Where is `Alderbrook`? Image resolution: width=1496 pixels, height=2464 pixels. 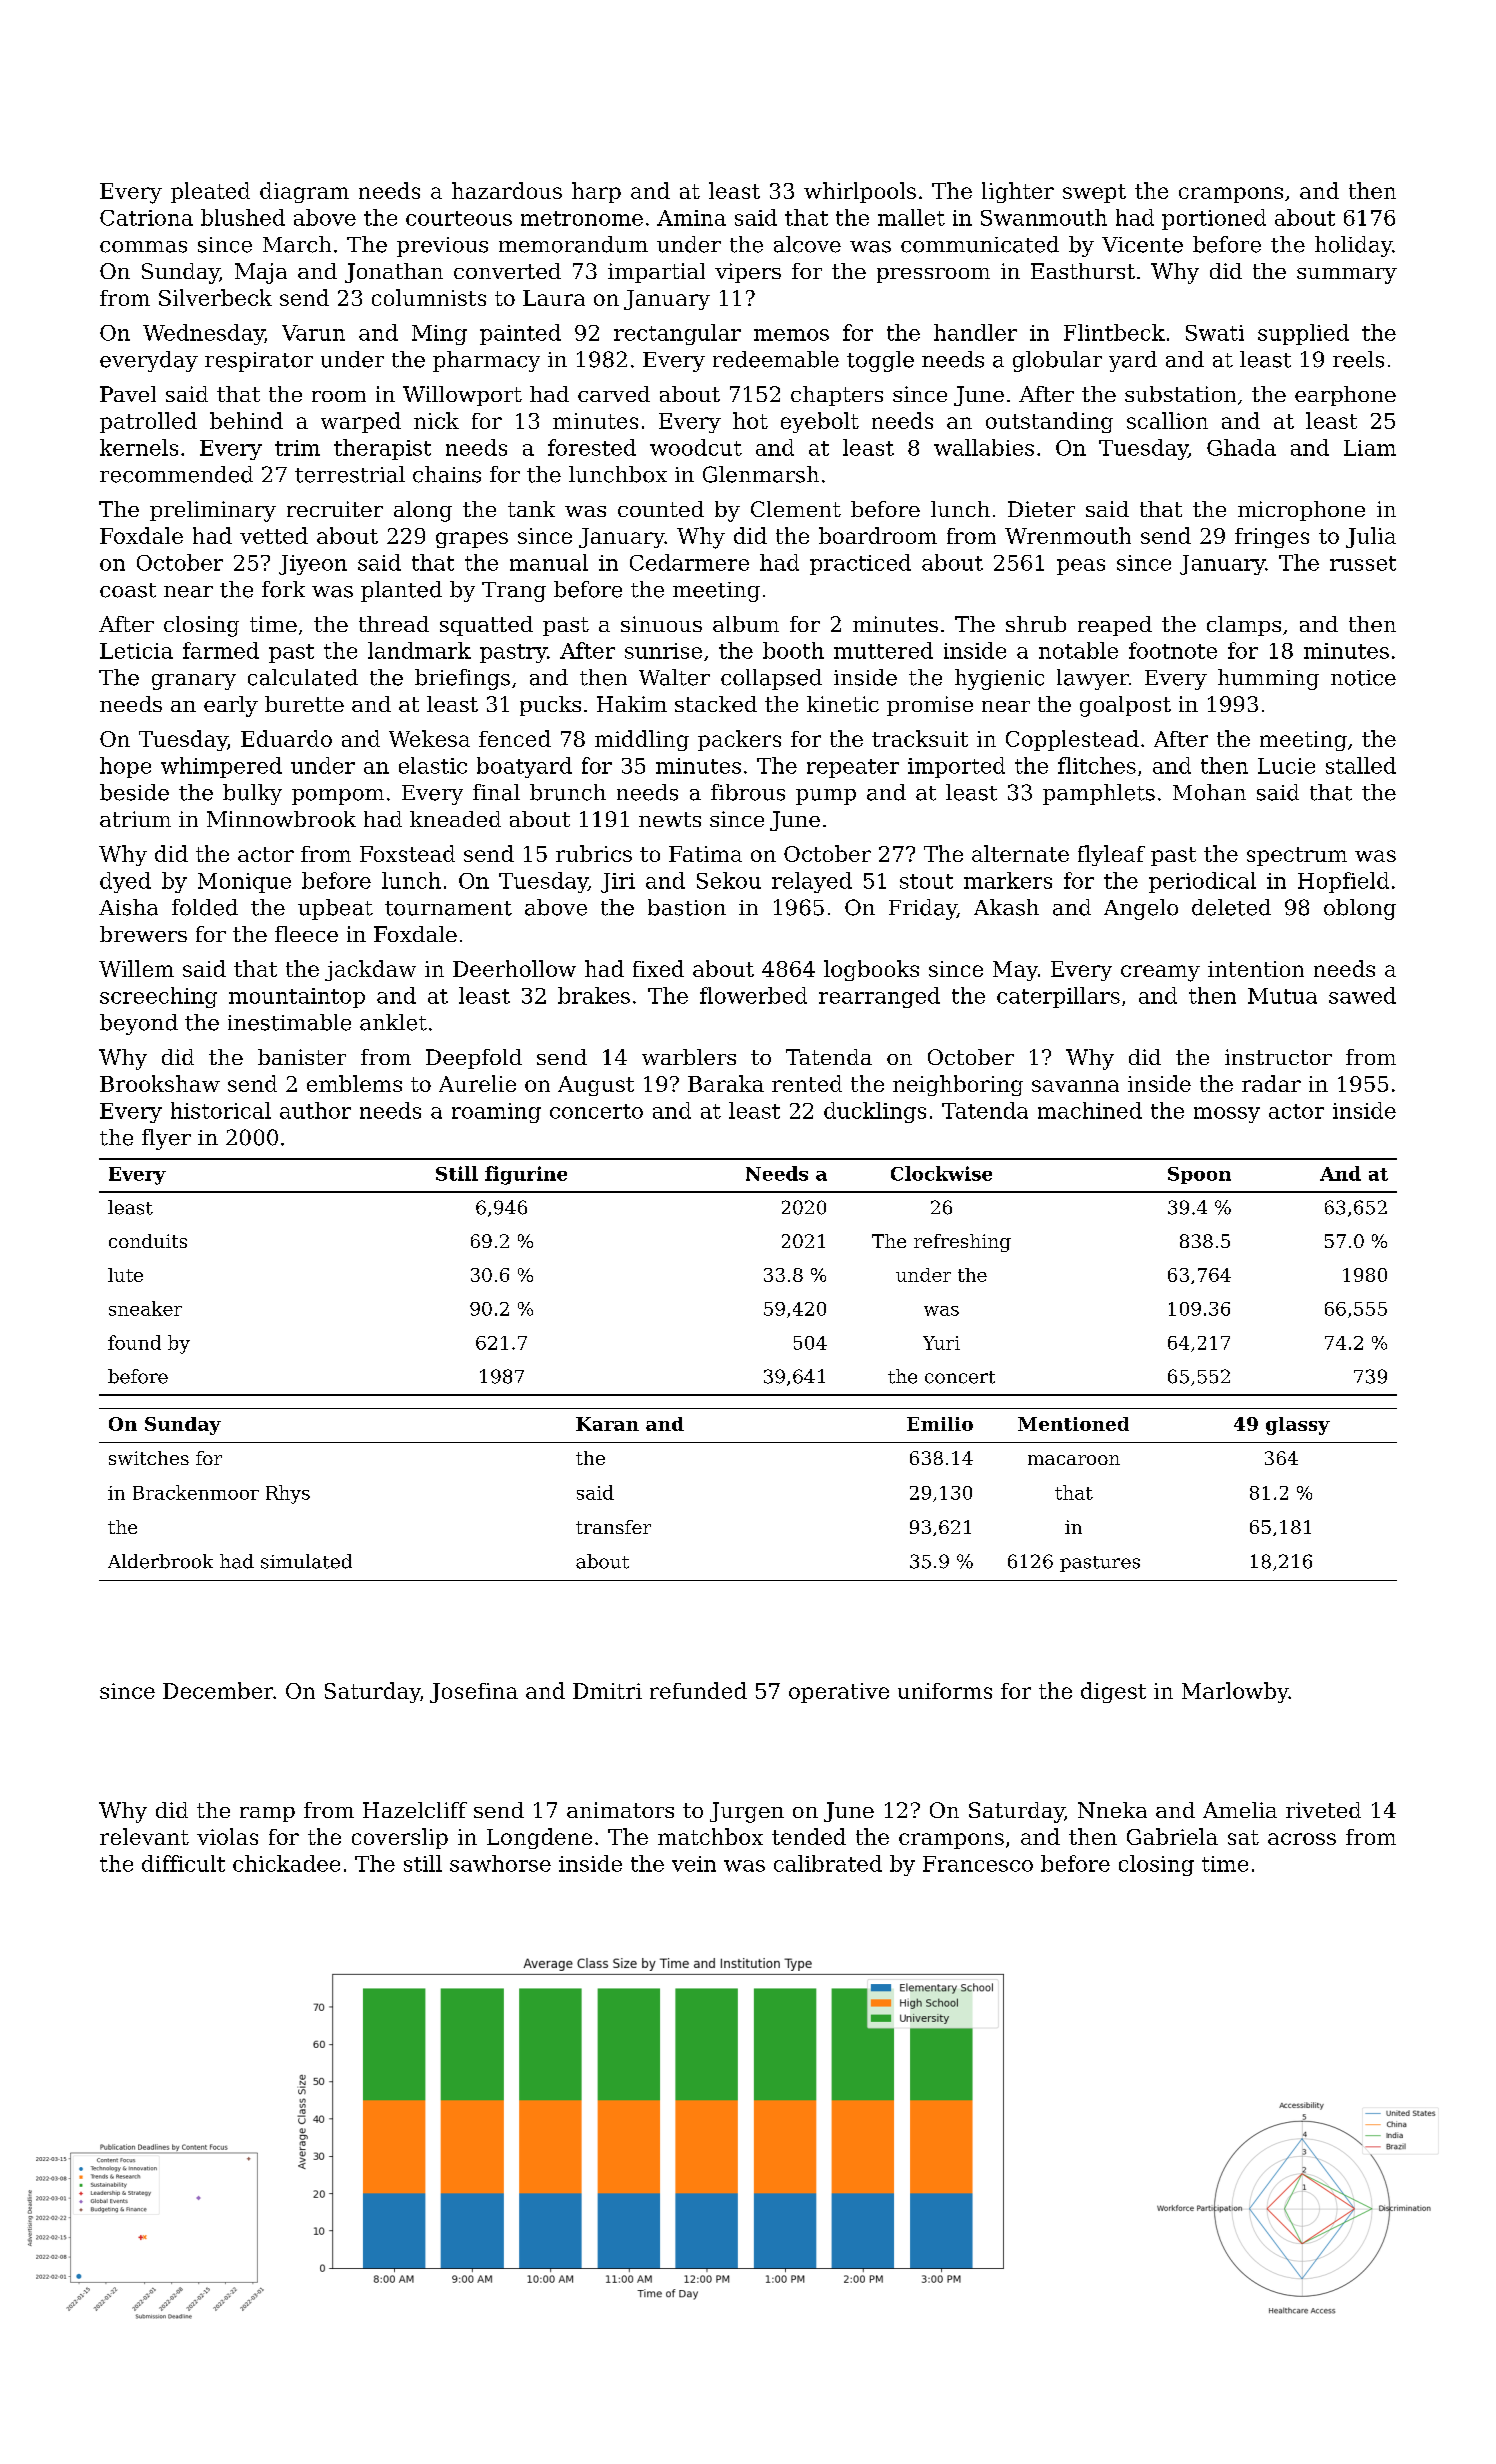 Alderbrook is located at coordinates (160, 1561).
